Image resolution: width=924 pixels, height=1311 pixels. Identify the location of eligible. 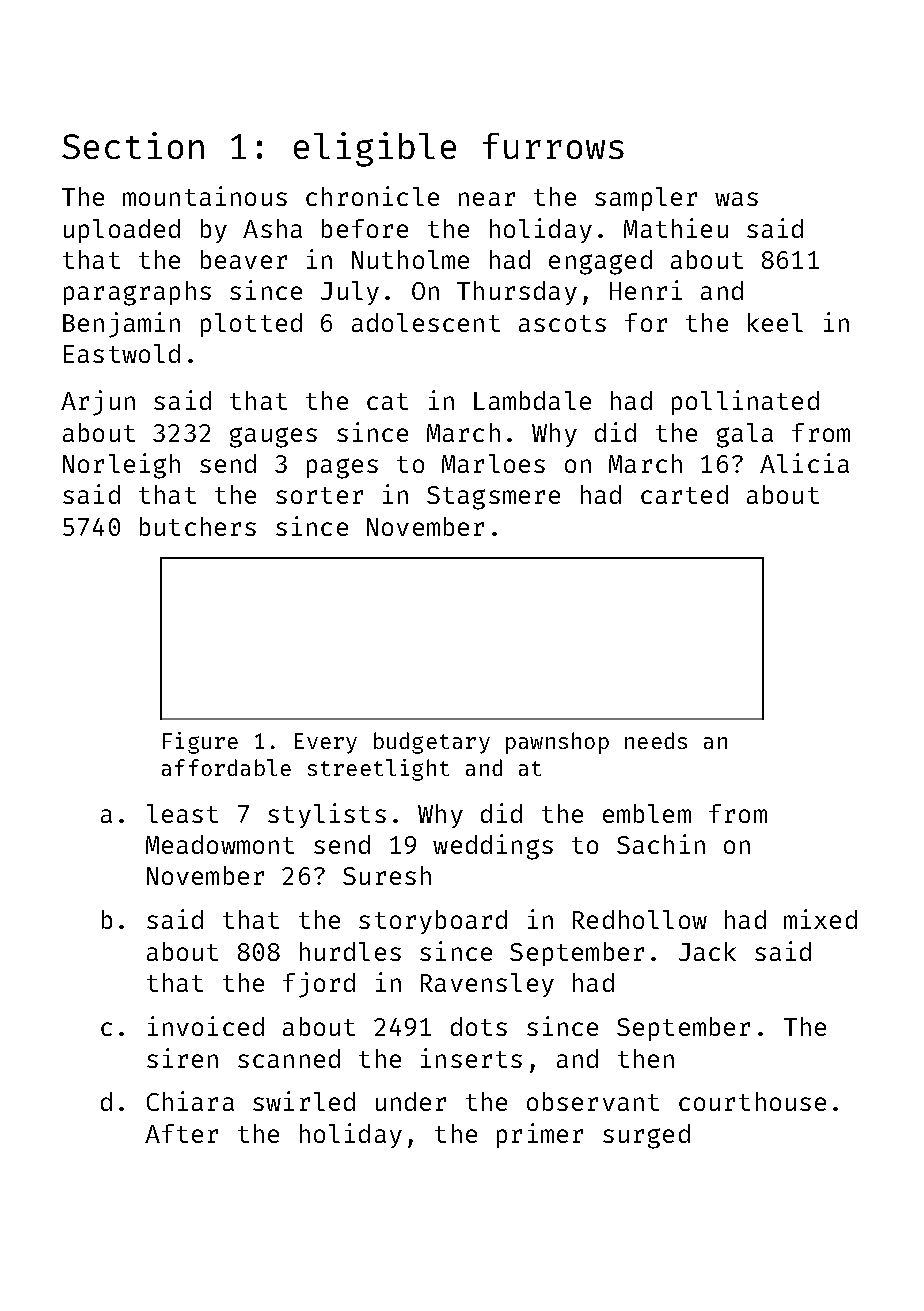
(375, 149).
